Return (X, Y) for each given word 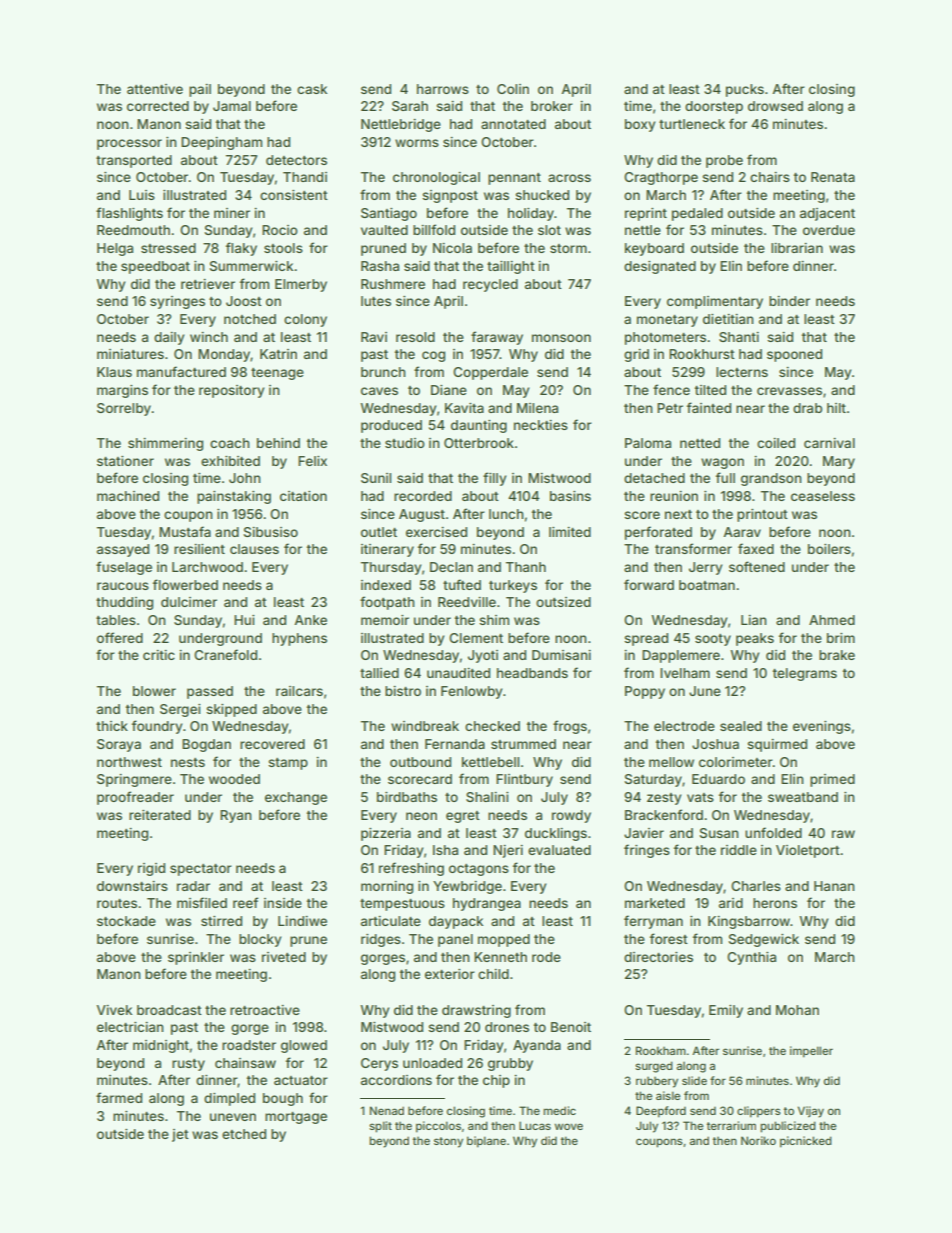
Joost (244, 301)
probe (724, 161)
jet (180, 1135)
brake (837, 655)
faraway (497, 338)
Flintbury (524, 780)
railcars (299, 691)
